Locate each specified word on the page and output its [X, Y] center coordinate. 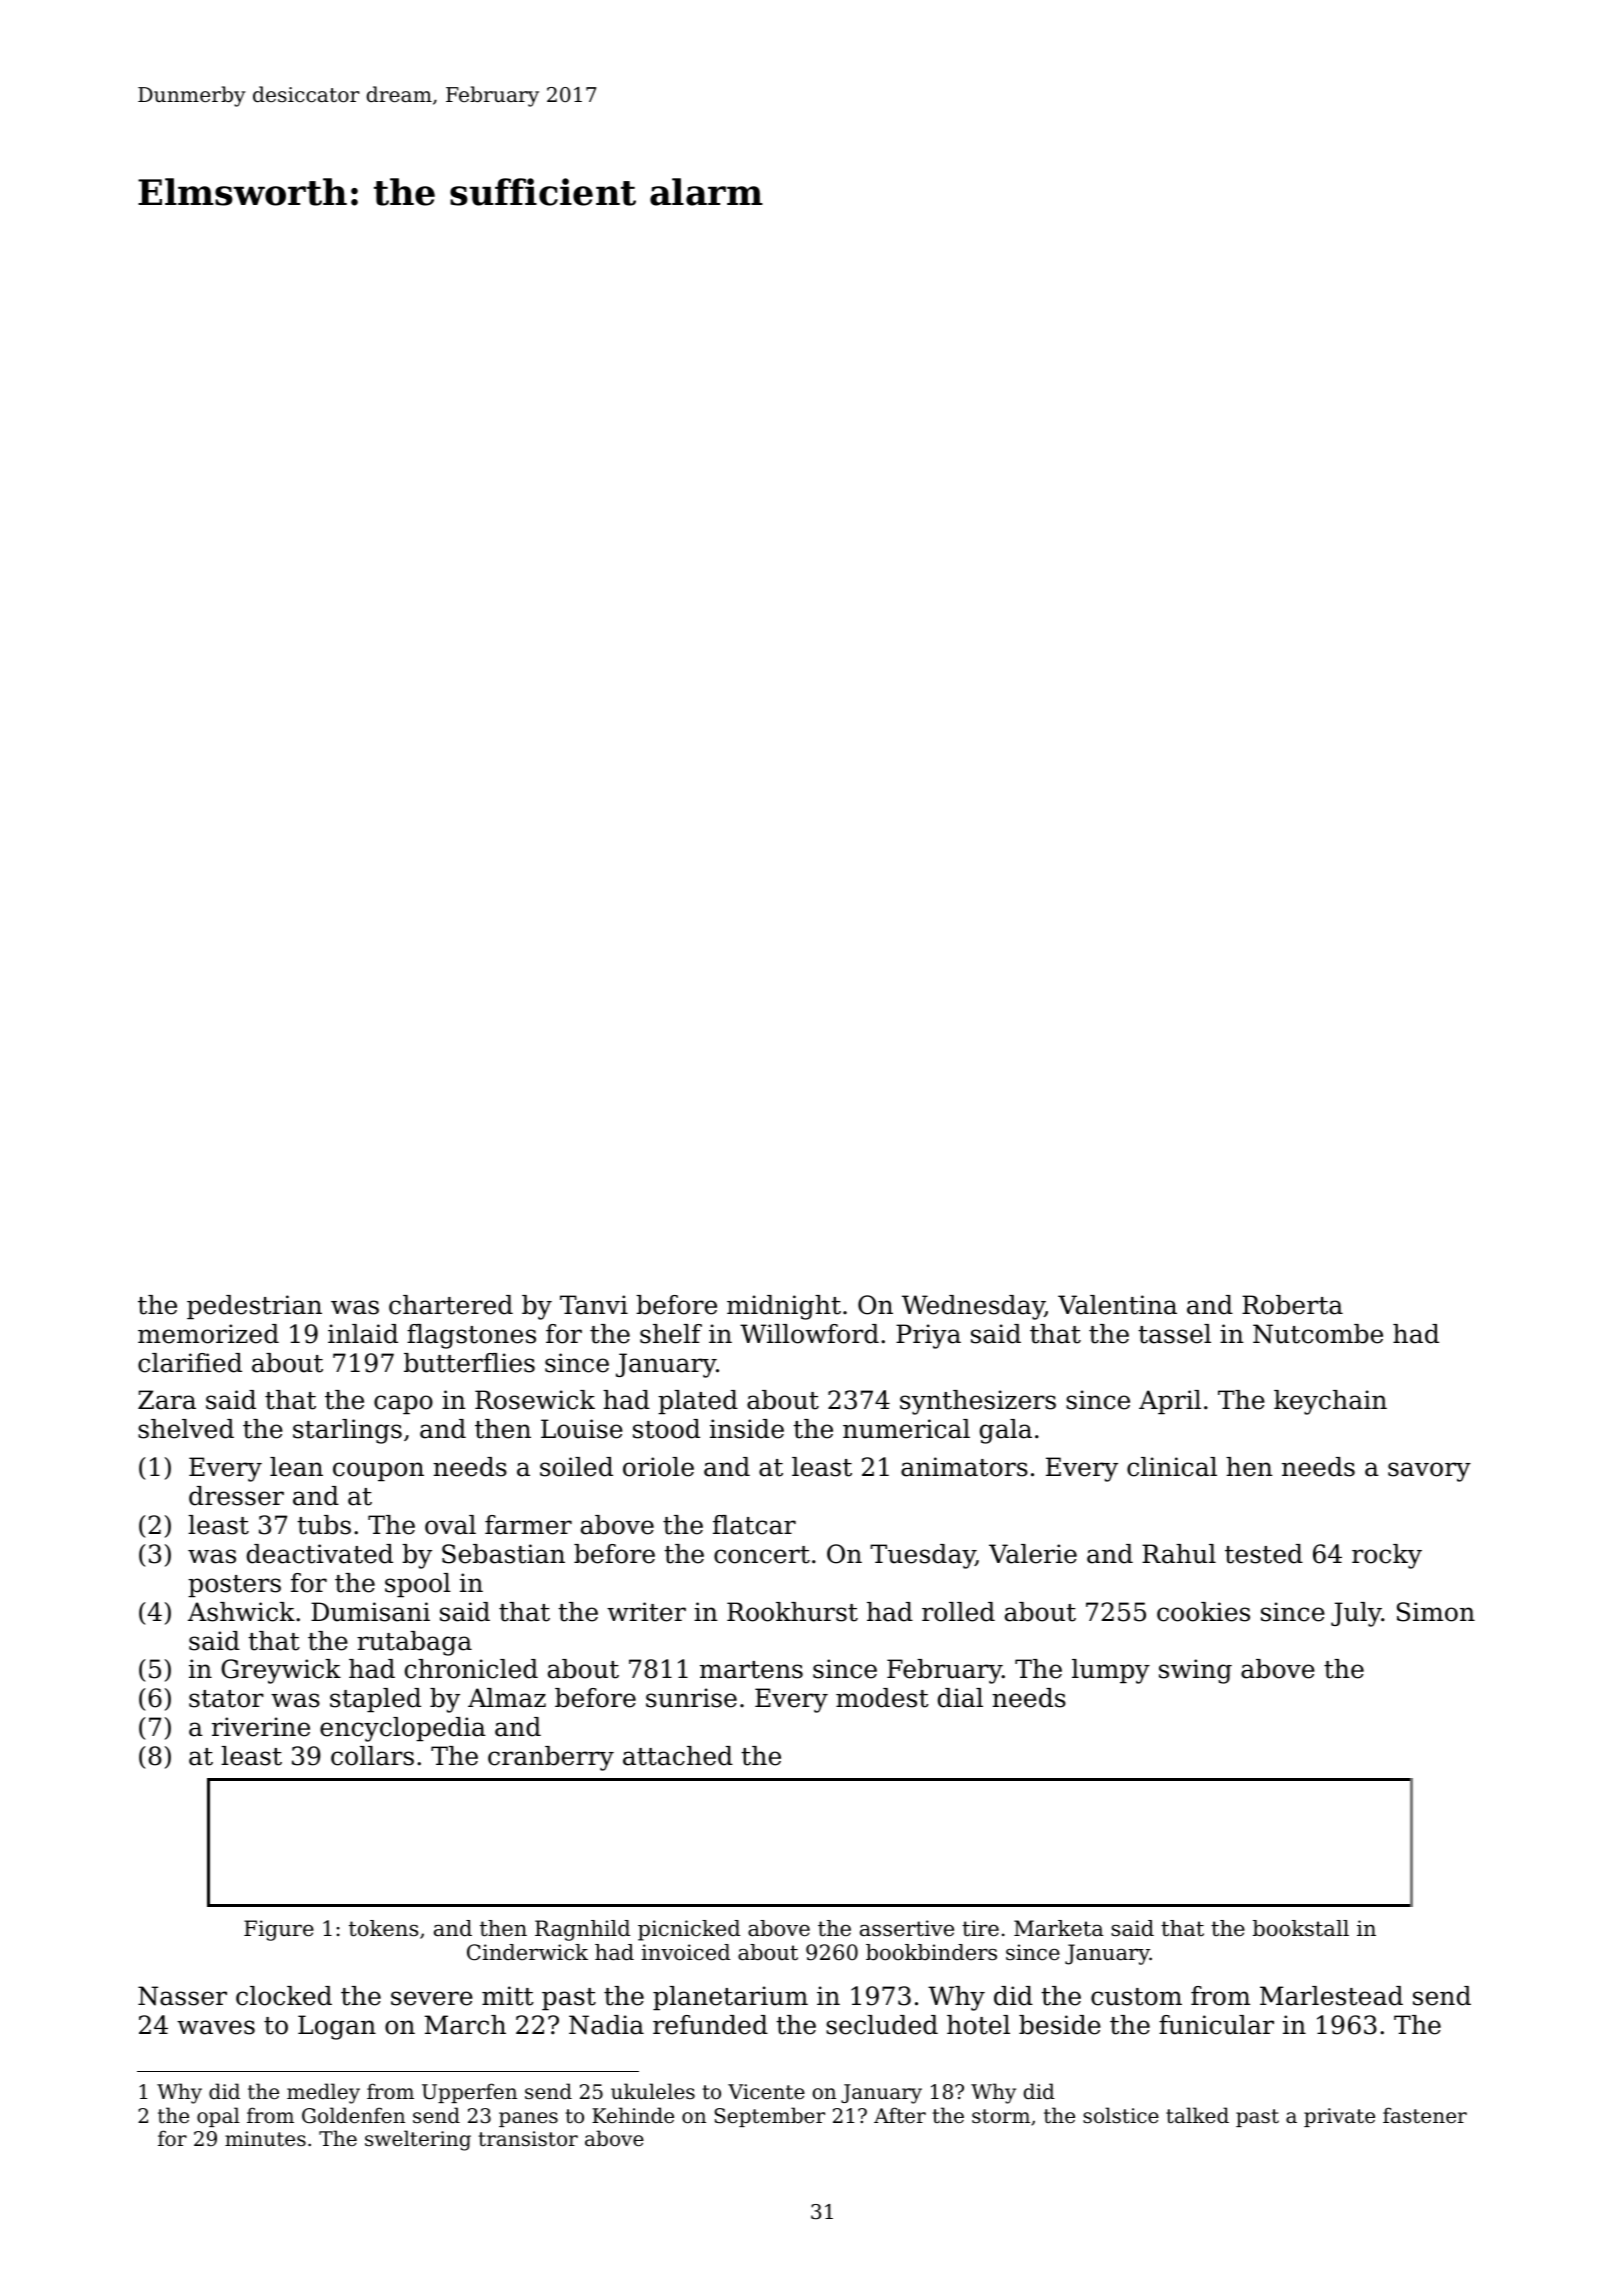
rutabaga [414, 1643]
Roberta [1292, 1305]
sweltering [418, 2140]
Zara [167, 1400]
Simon [1436, 1612]
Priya [928, 1336]
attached [678, 1756]
